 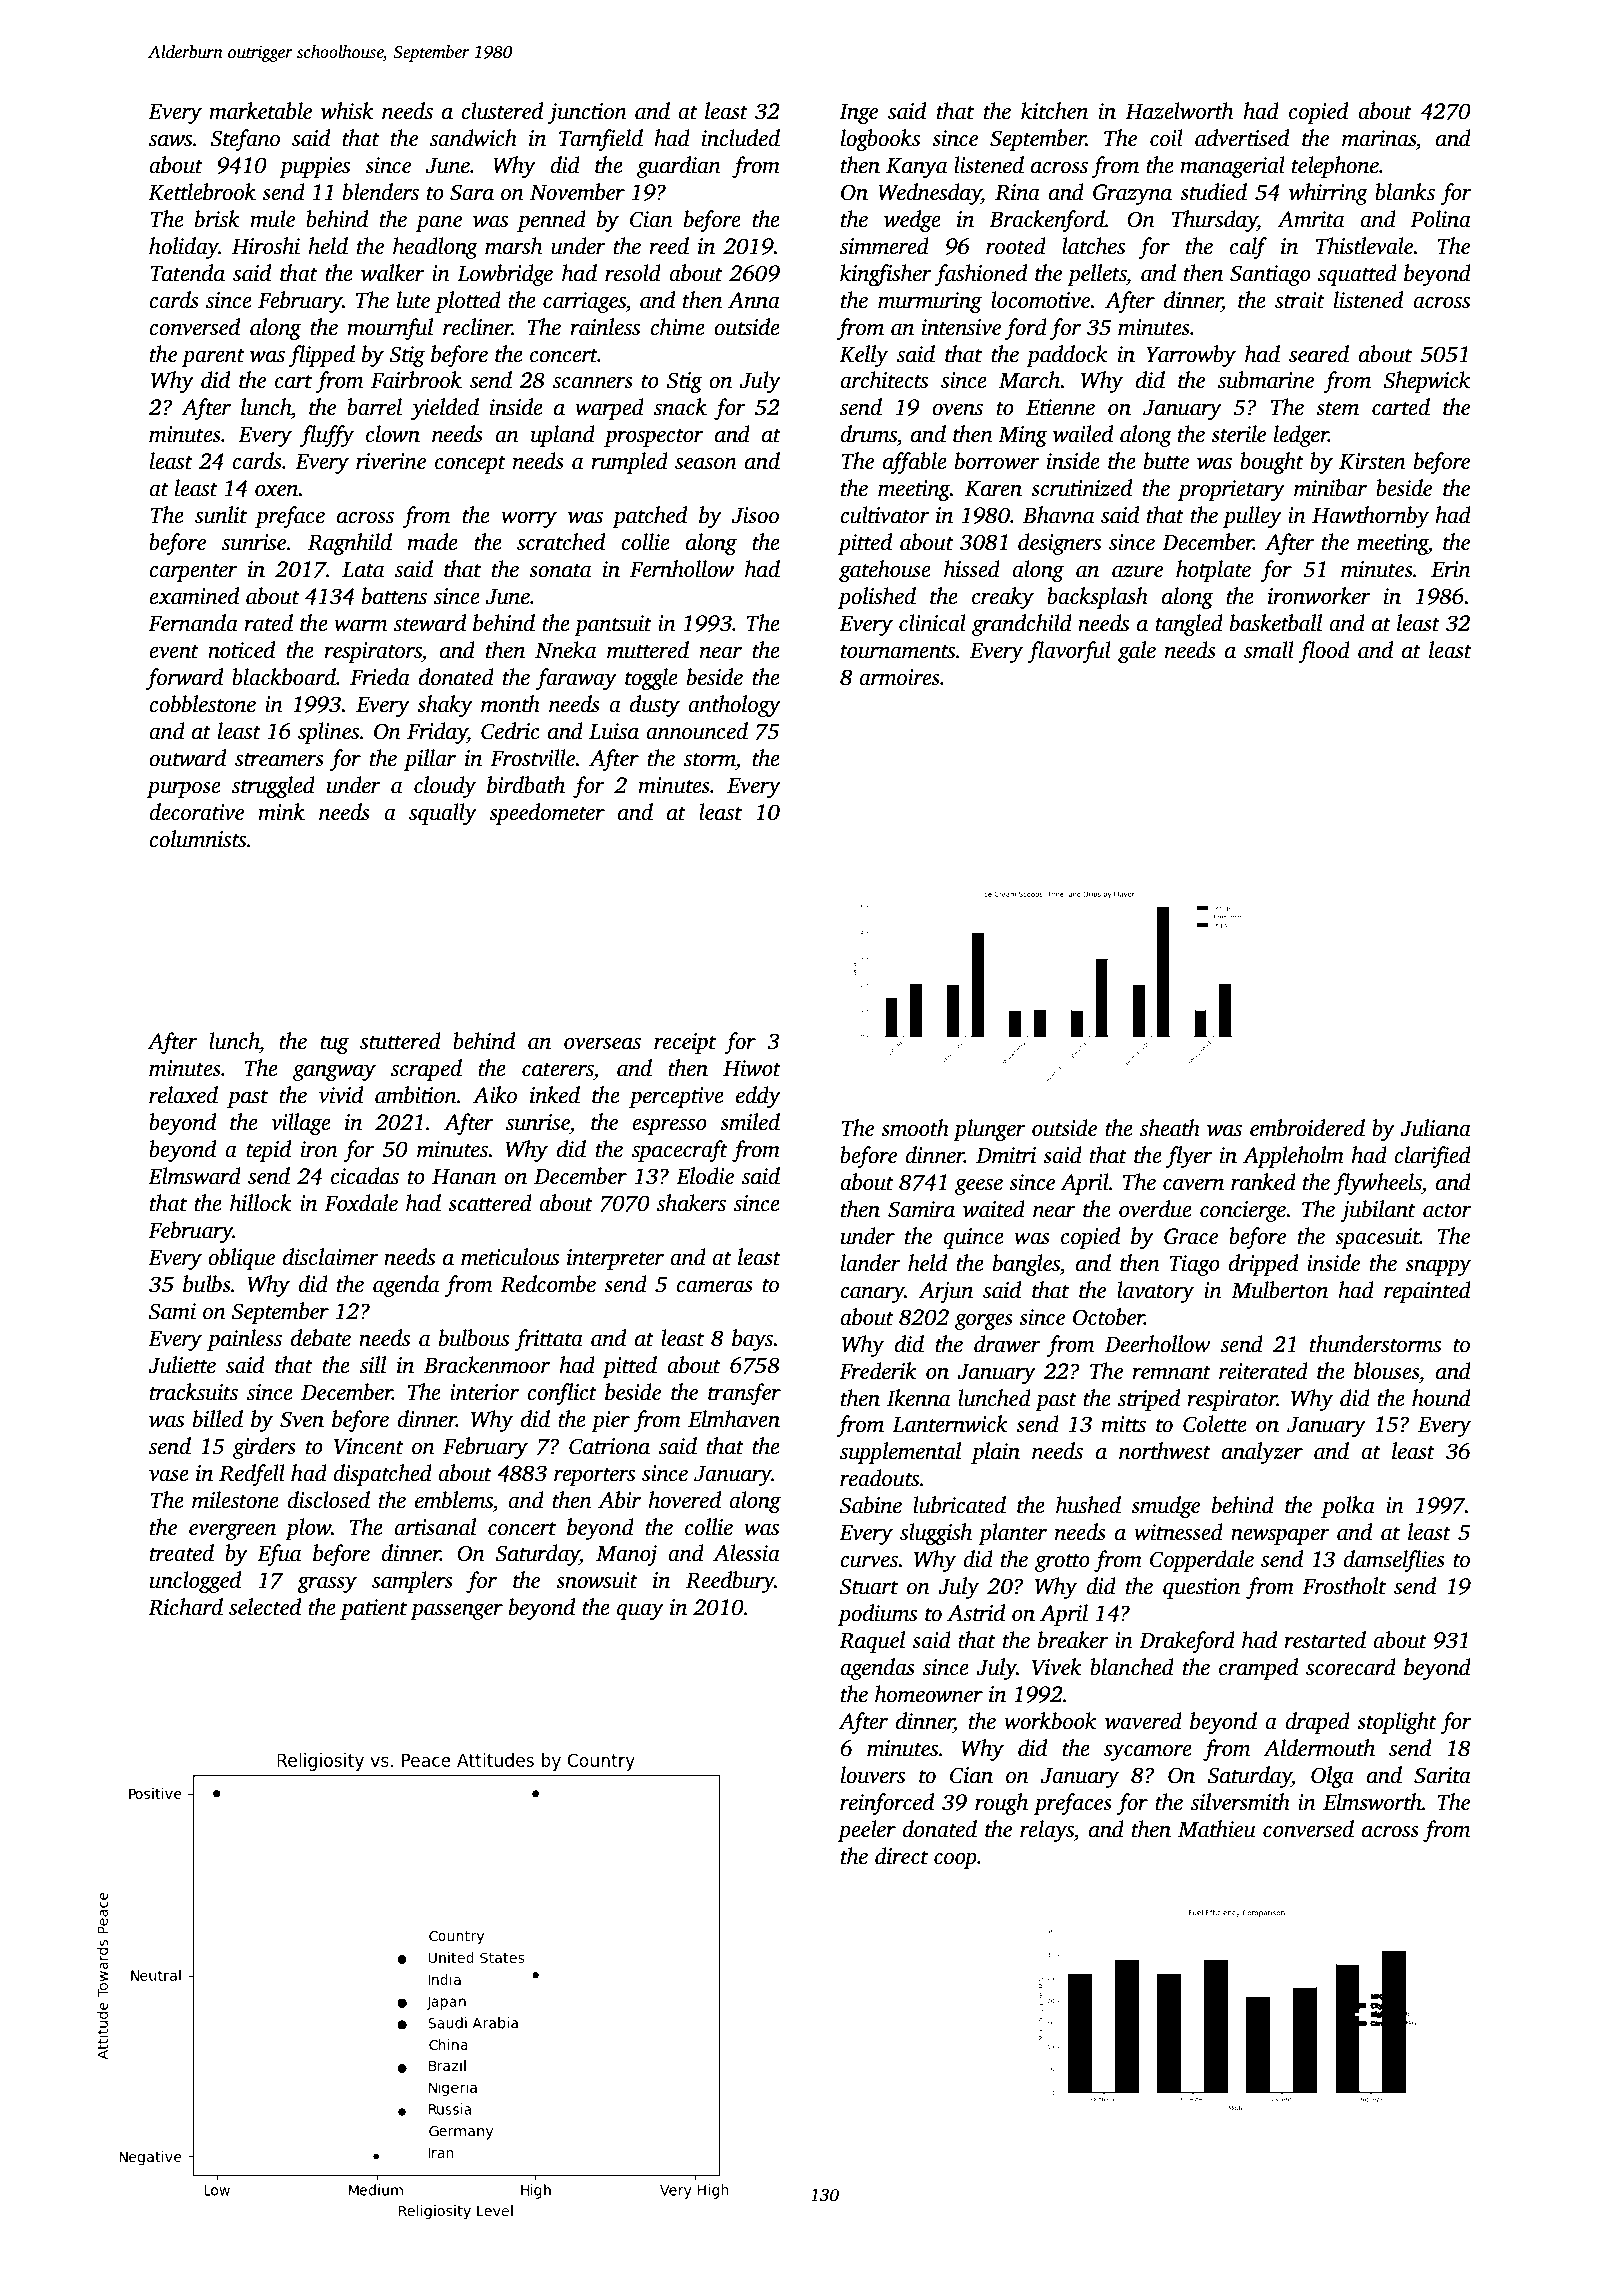 What do you see at coordinates (1242, 138) in the document?
I see `advertised` at bounding box center [1242, 138].
